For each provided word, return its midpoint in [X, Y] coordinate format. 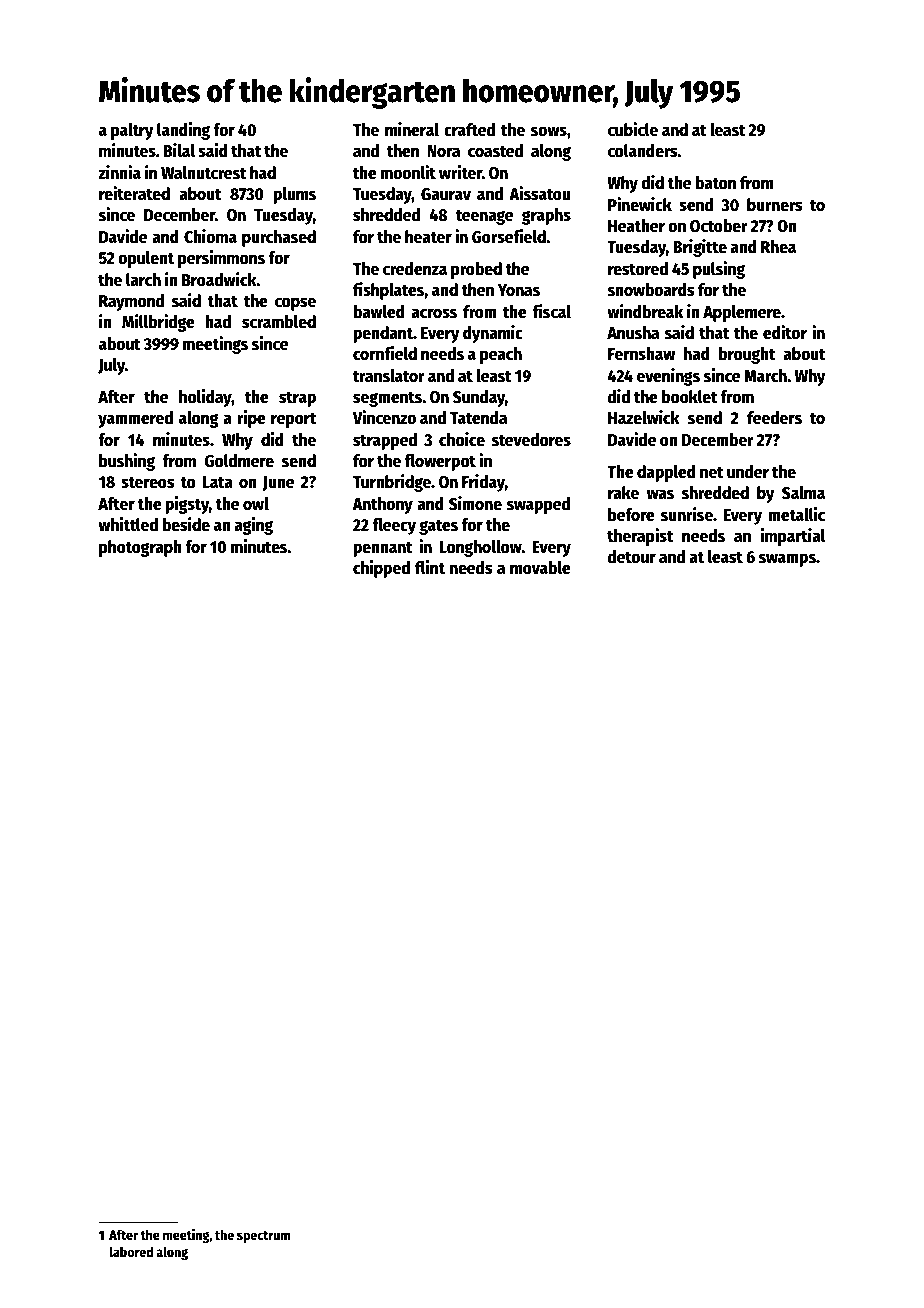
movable [540, 568]
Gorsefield [509, 236]
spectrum [263, 1237]
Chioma [210, 236]
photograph [140, 548]
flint [430, 567]
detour [632, 557]
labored [131, 1251]
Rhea [778, 247]
